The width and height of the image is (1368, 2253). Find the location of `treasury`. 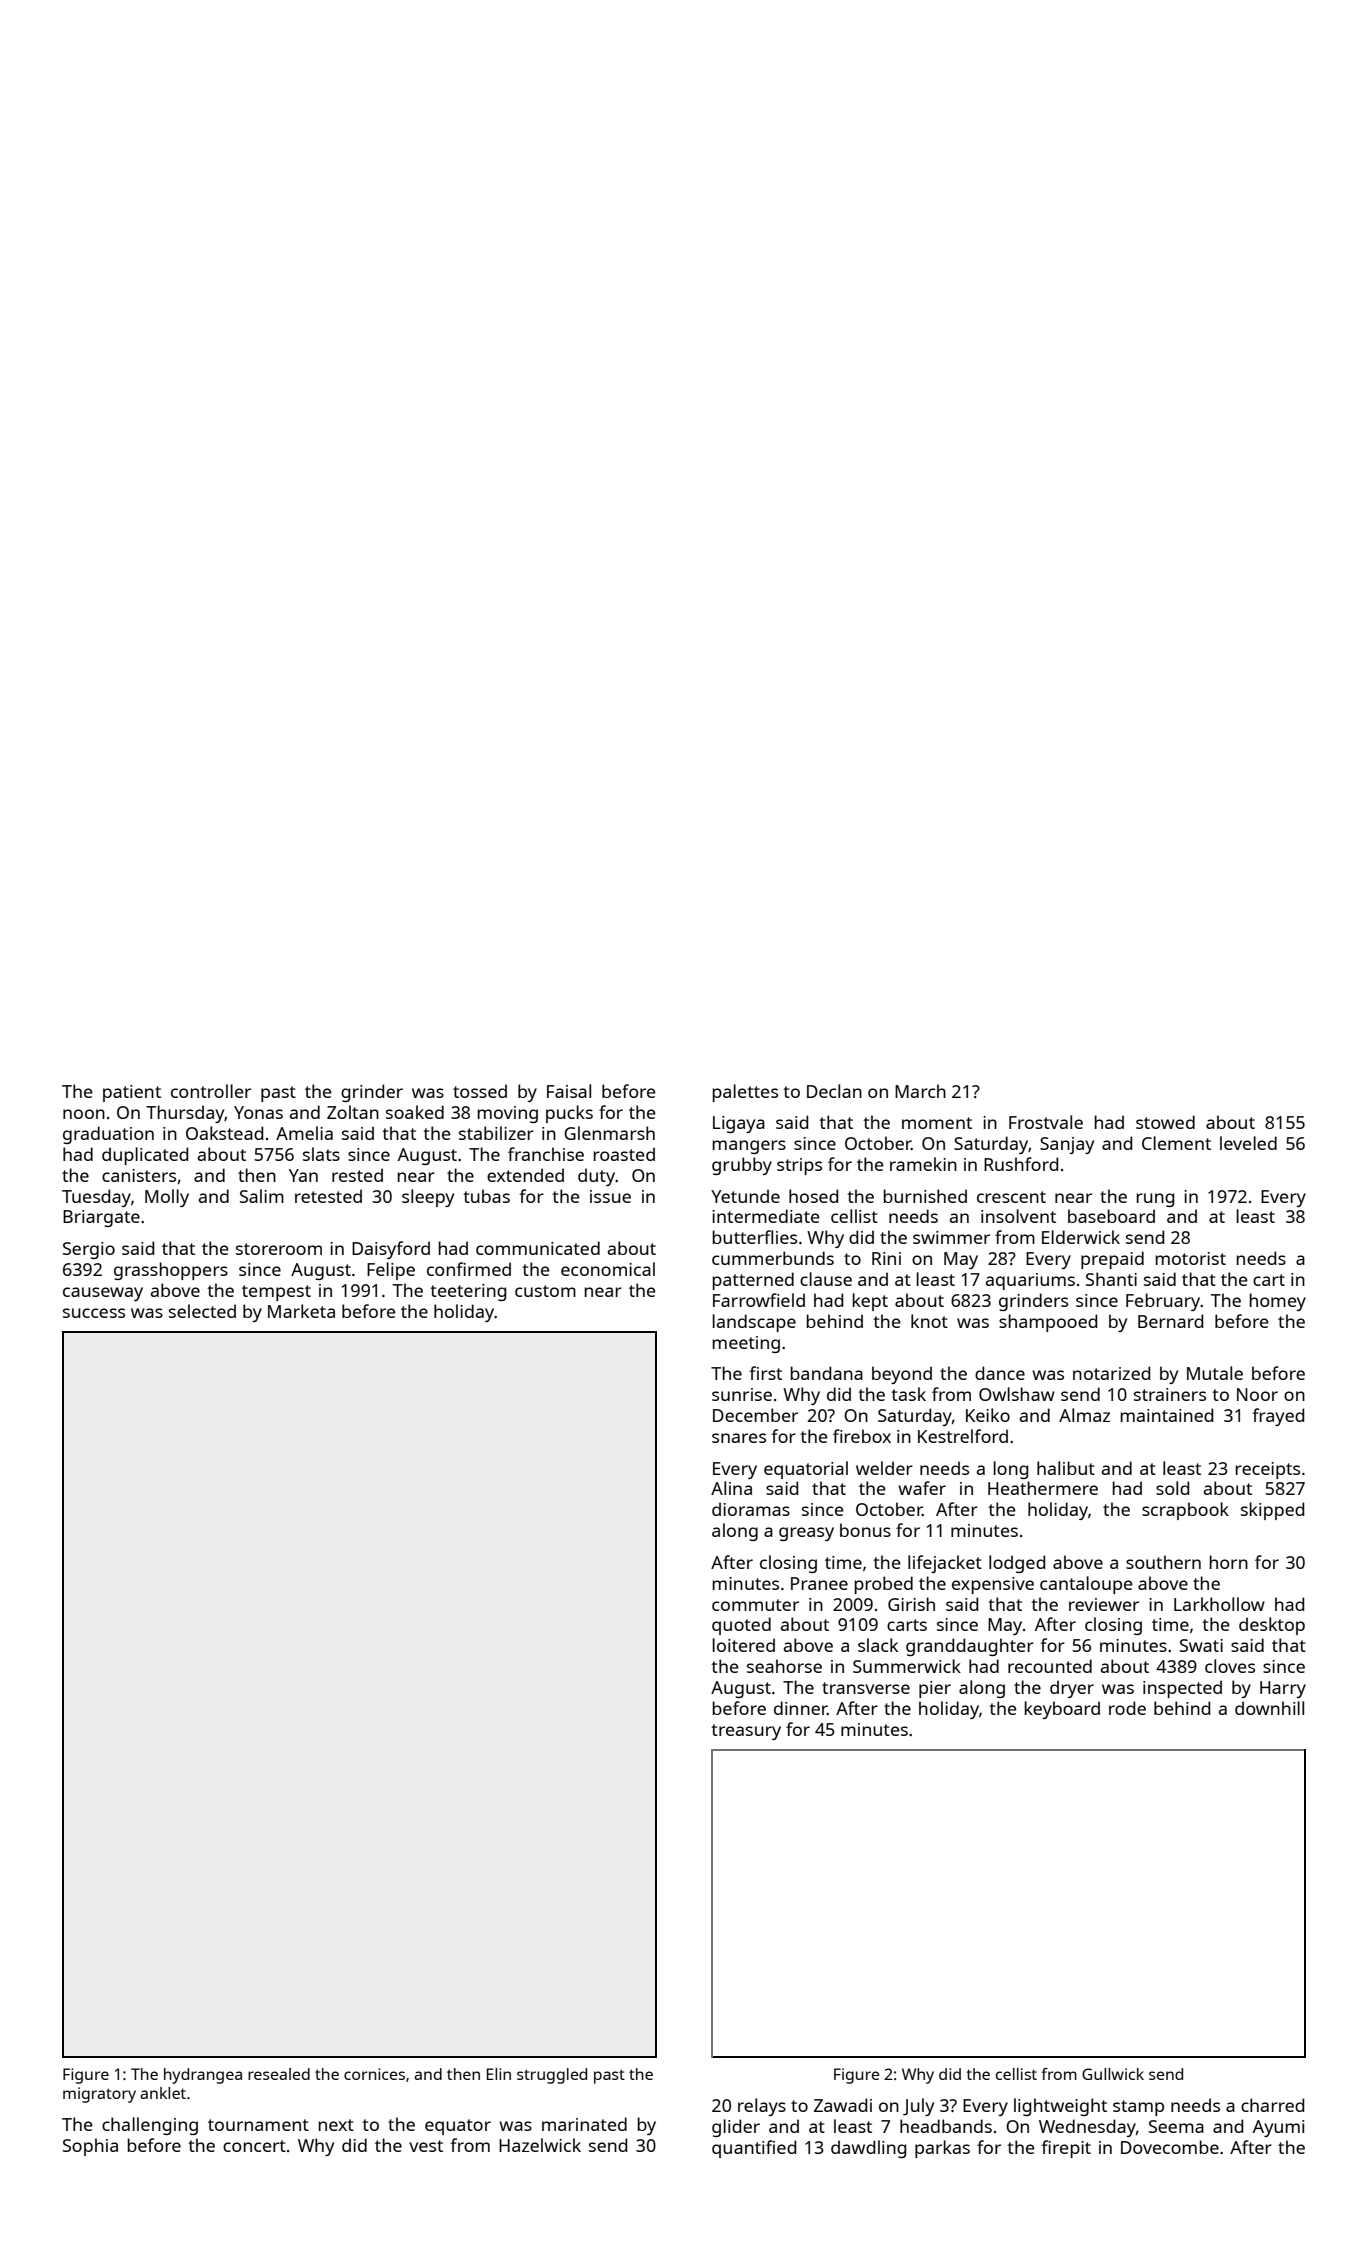

treasury is located at coordinates (746, 1732).
